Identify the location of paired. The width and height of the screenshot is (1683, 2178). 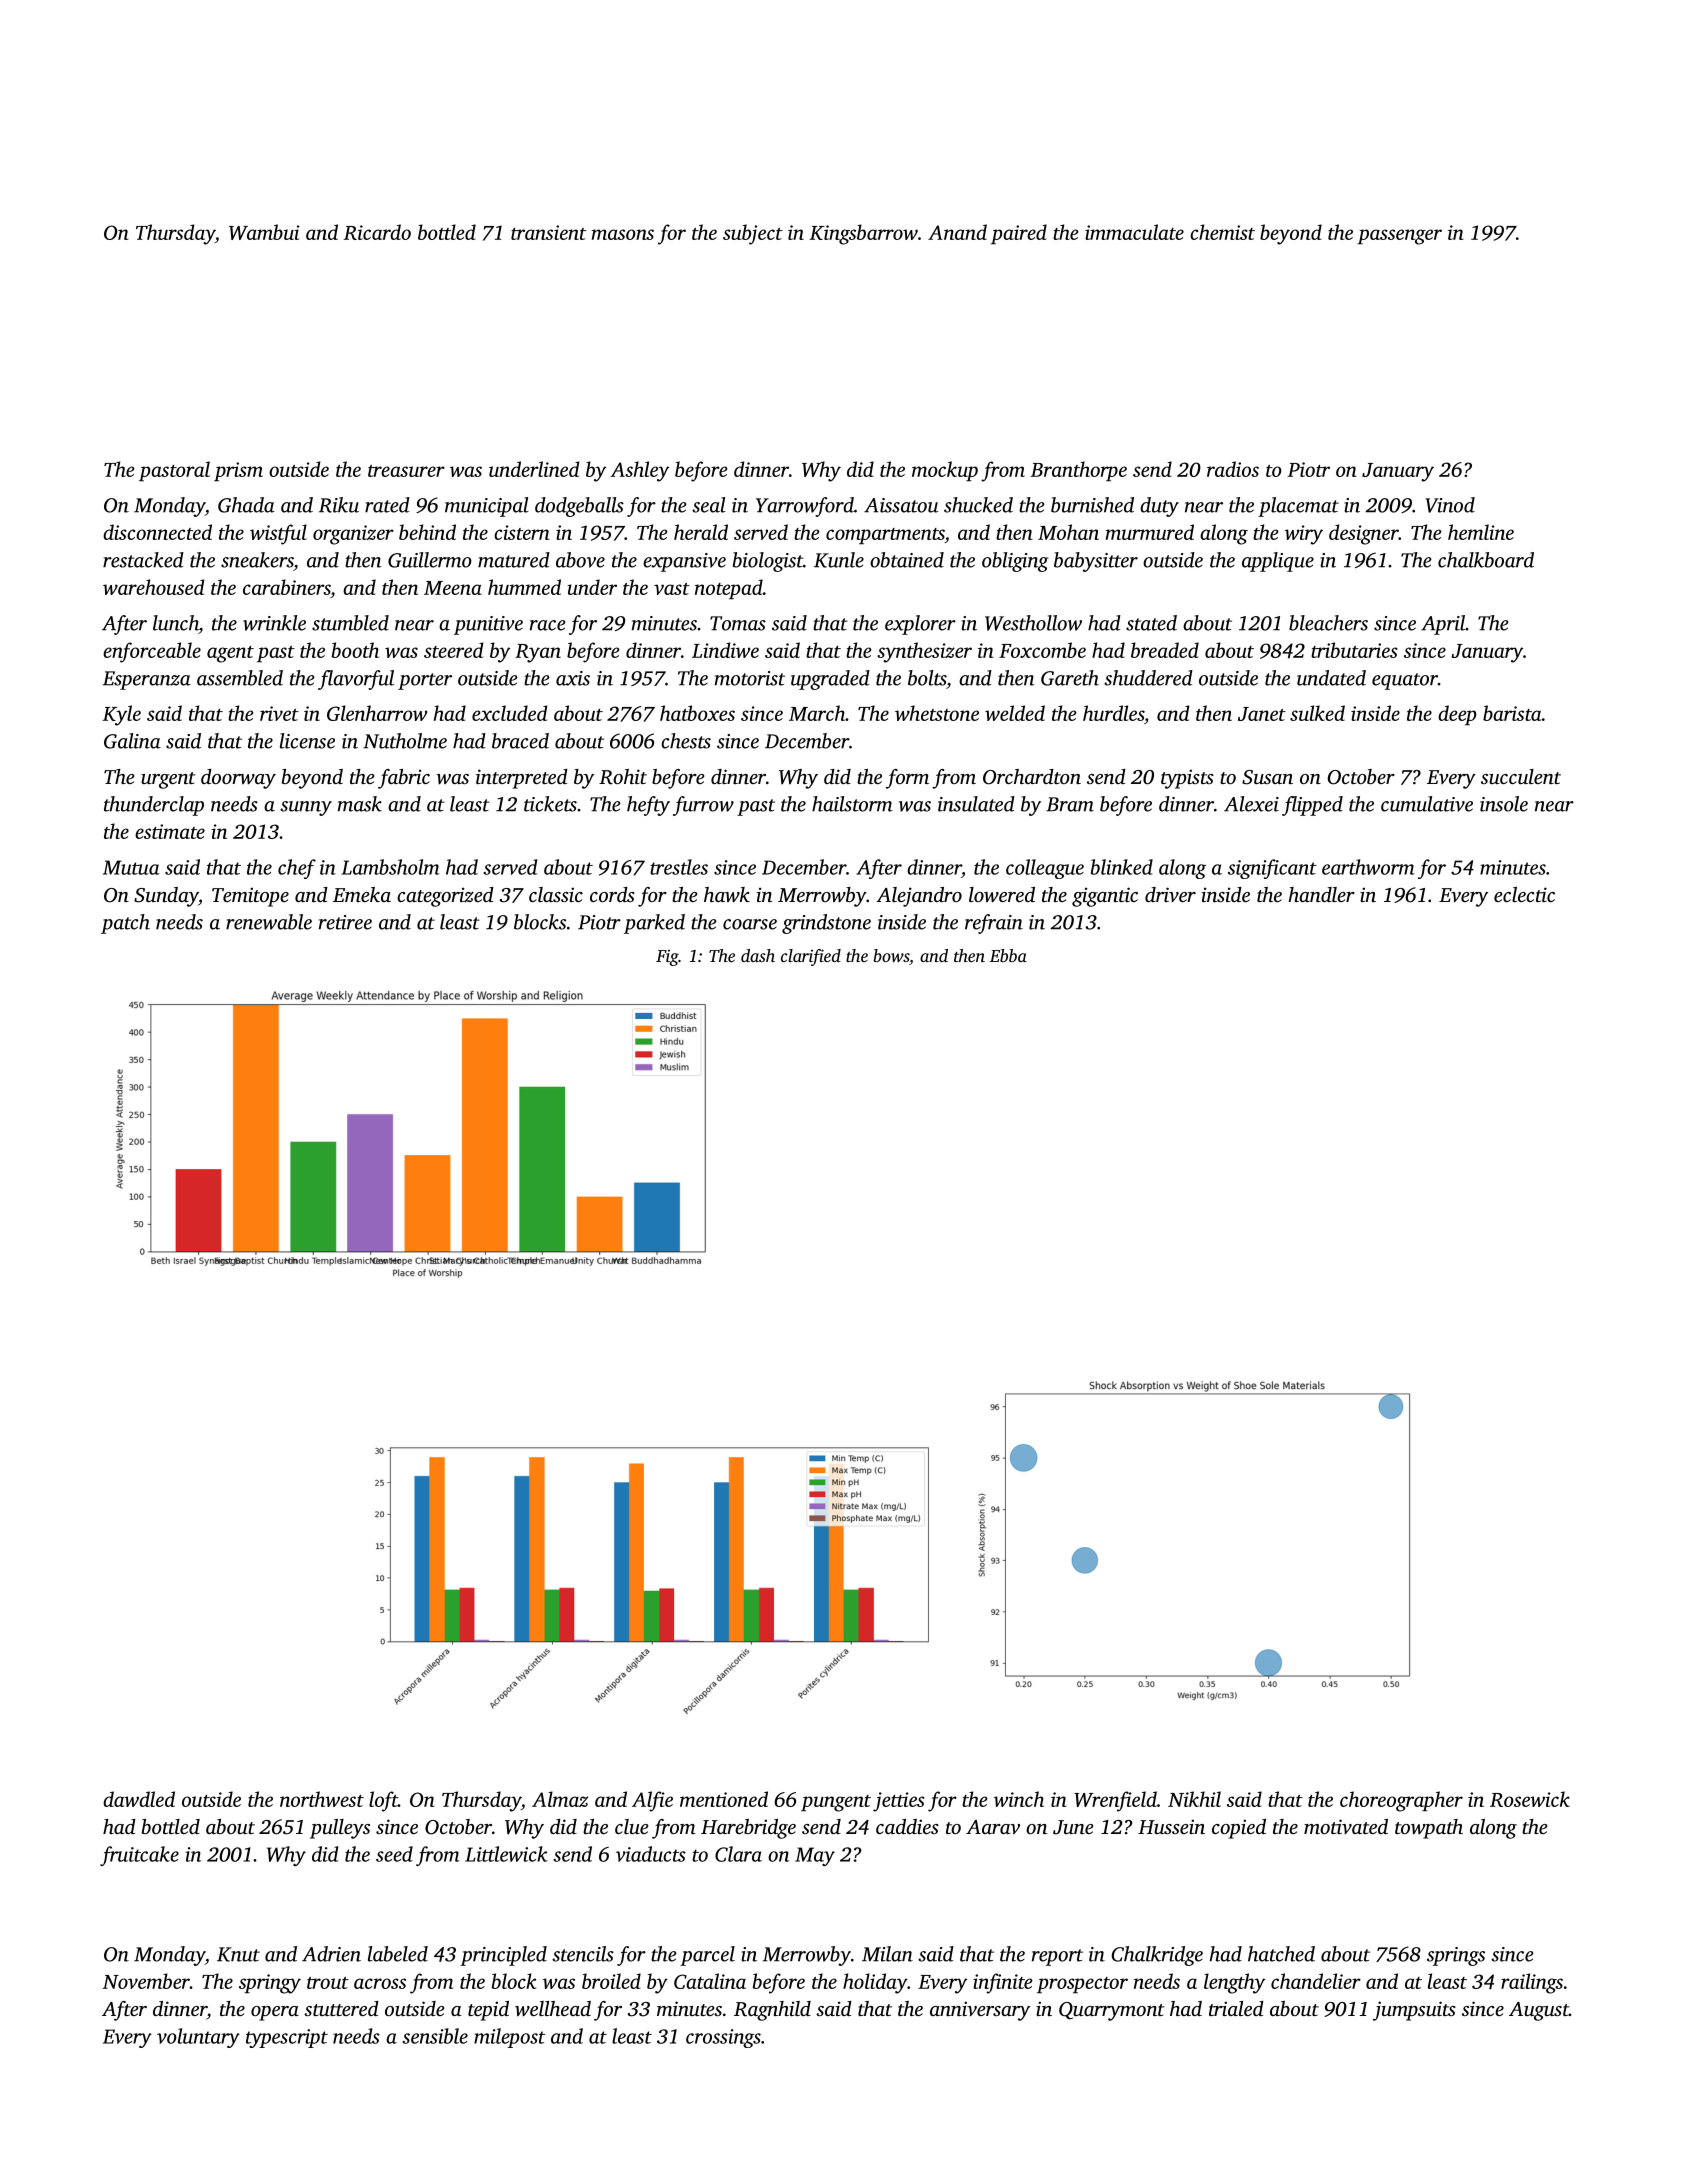
(1019, 234).
